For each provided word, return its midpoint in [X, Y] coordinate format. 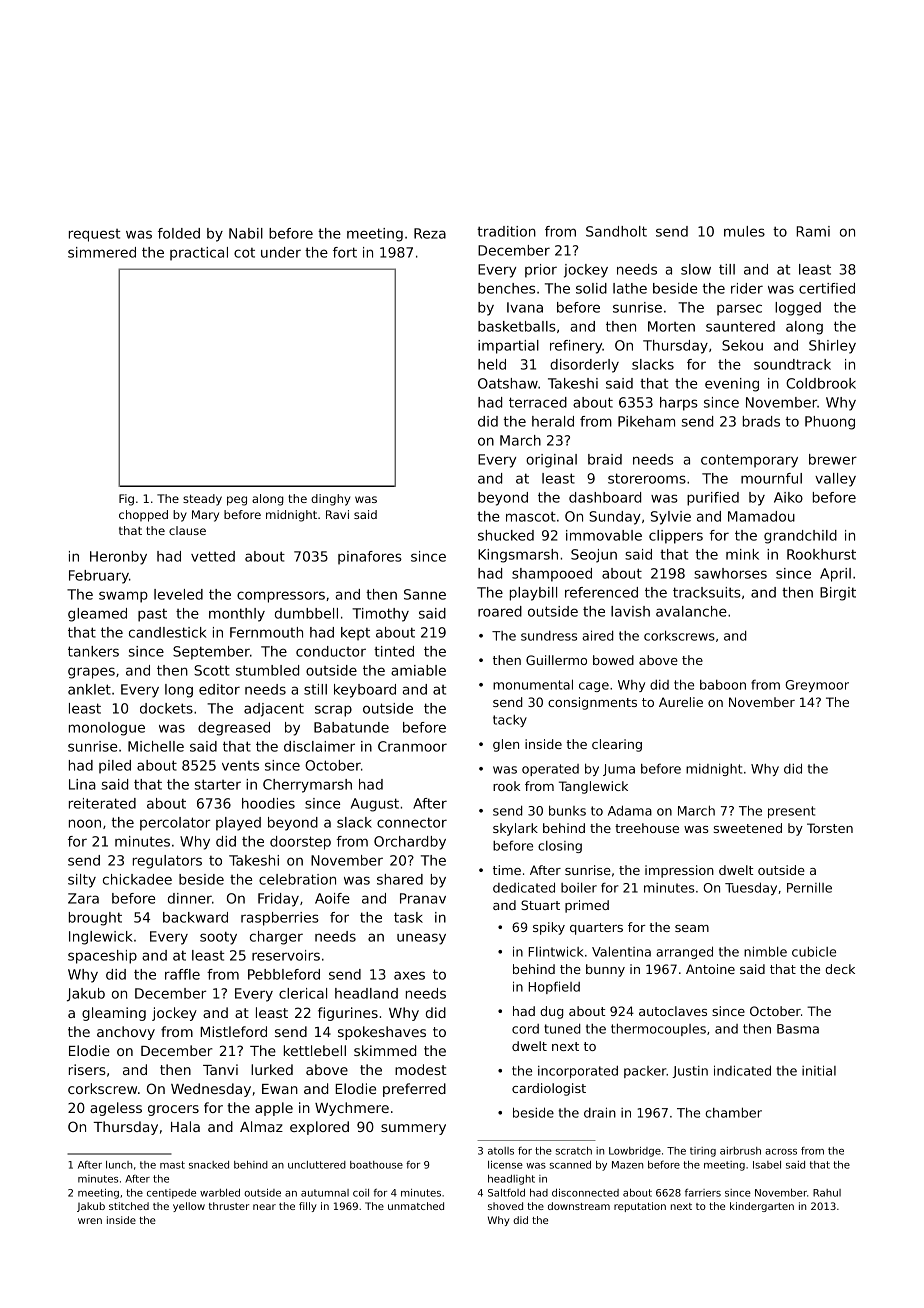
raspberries [280, 919]
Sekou [742, 345]
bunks [567, 810]
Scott [212, 670]
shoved [505, 1206]
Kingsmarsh [518, 556]
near [264, 1207]
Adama [630, 810]
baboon [723, 685]
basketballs [517, 326]
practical [199, 254]
